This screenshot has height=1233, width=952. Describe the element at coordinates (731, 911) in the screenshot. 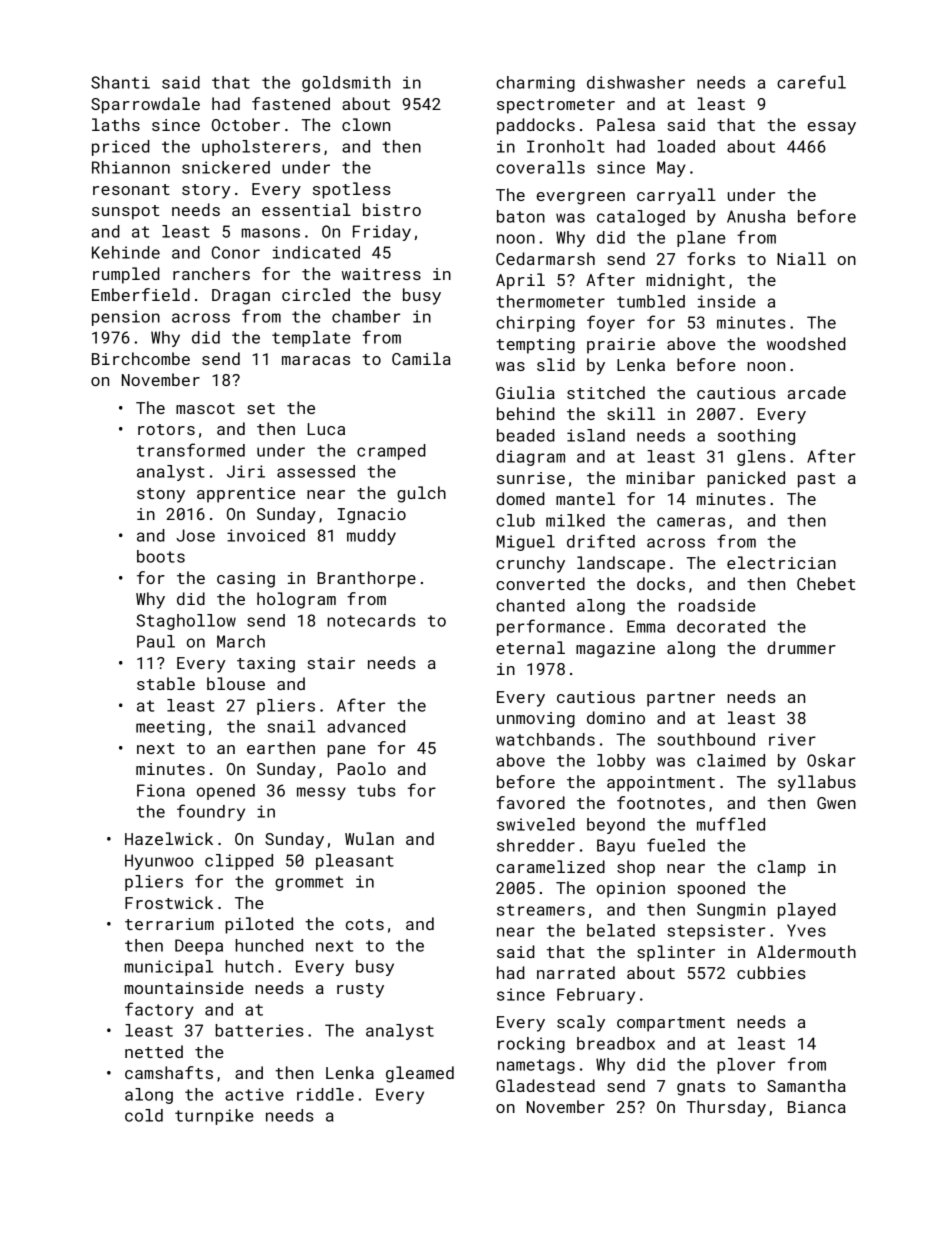

I see `Sungmin` at that location.
